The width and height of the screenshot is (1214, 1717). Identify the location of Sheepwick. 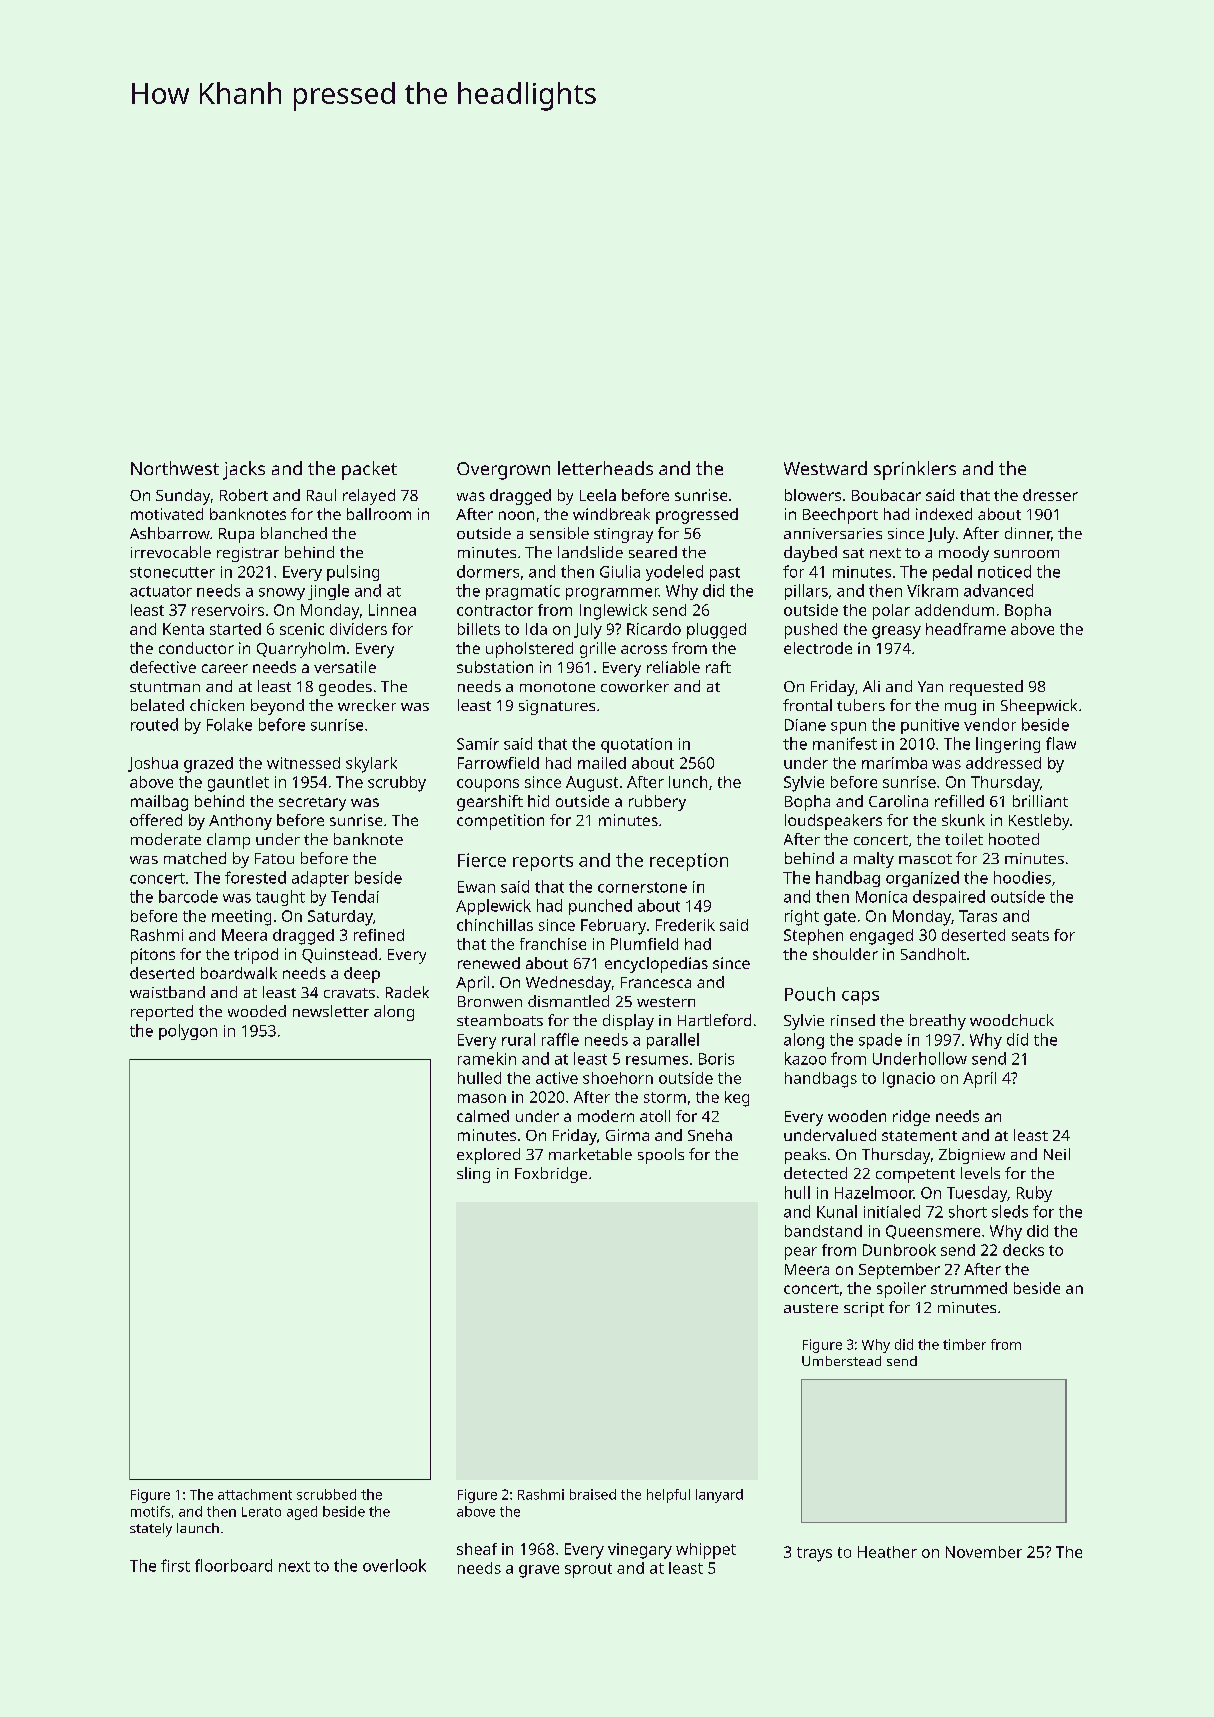
(1039, 707).
